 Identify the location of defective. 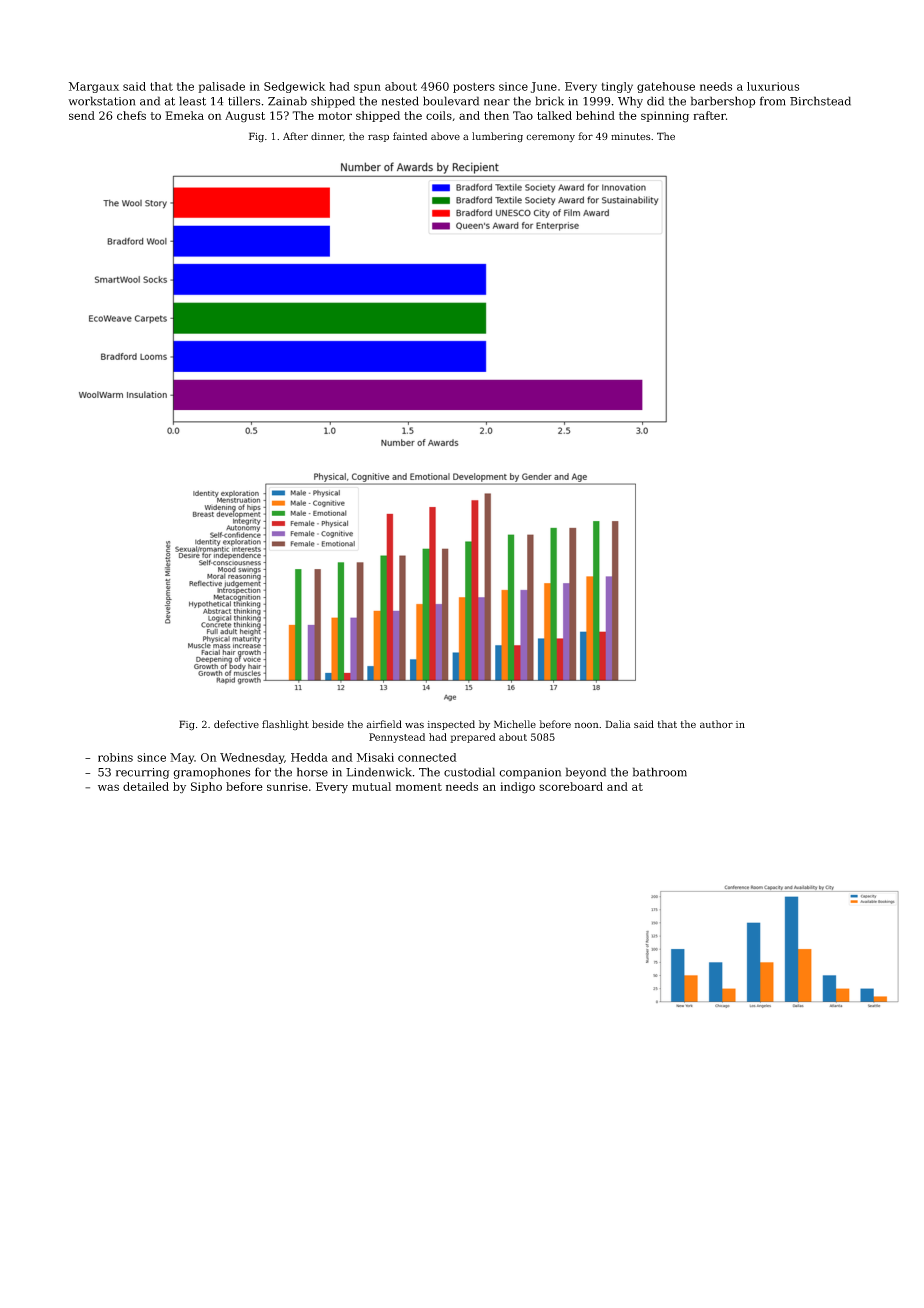
(236, 724).
